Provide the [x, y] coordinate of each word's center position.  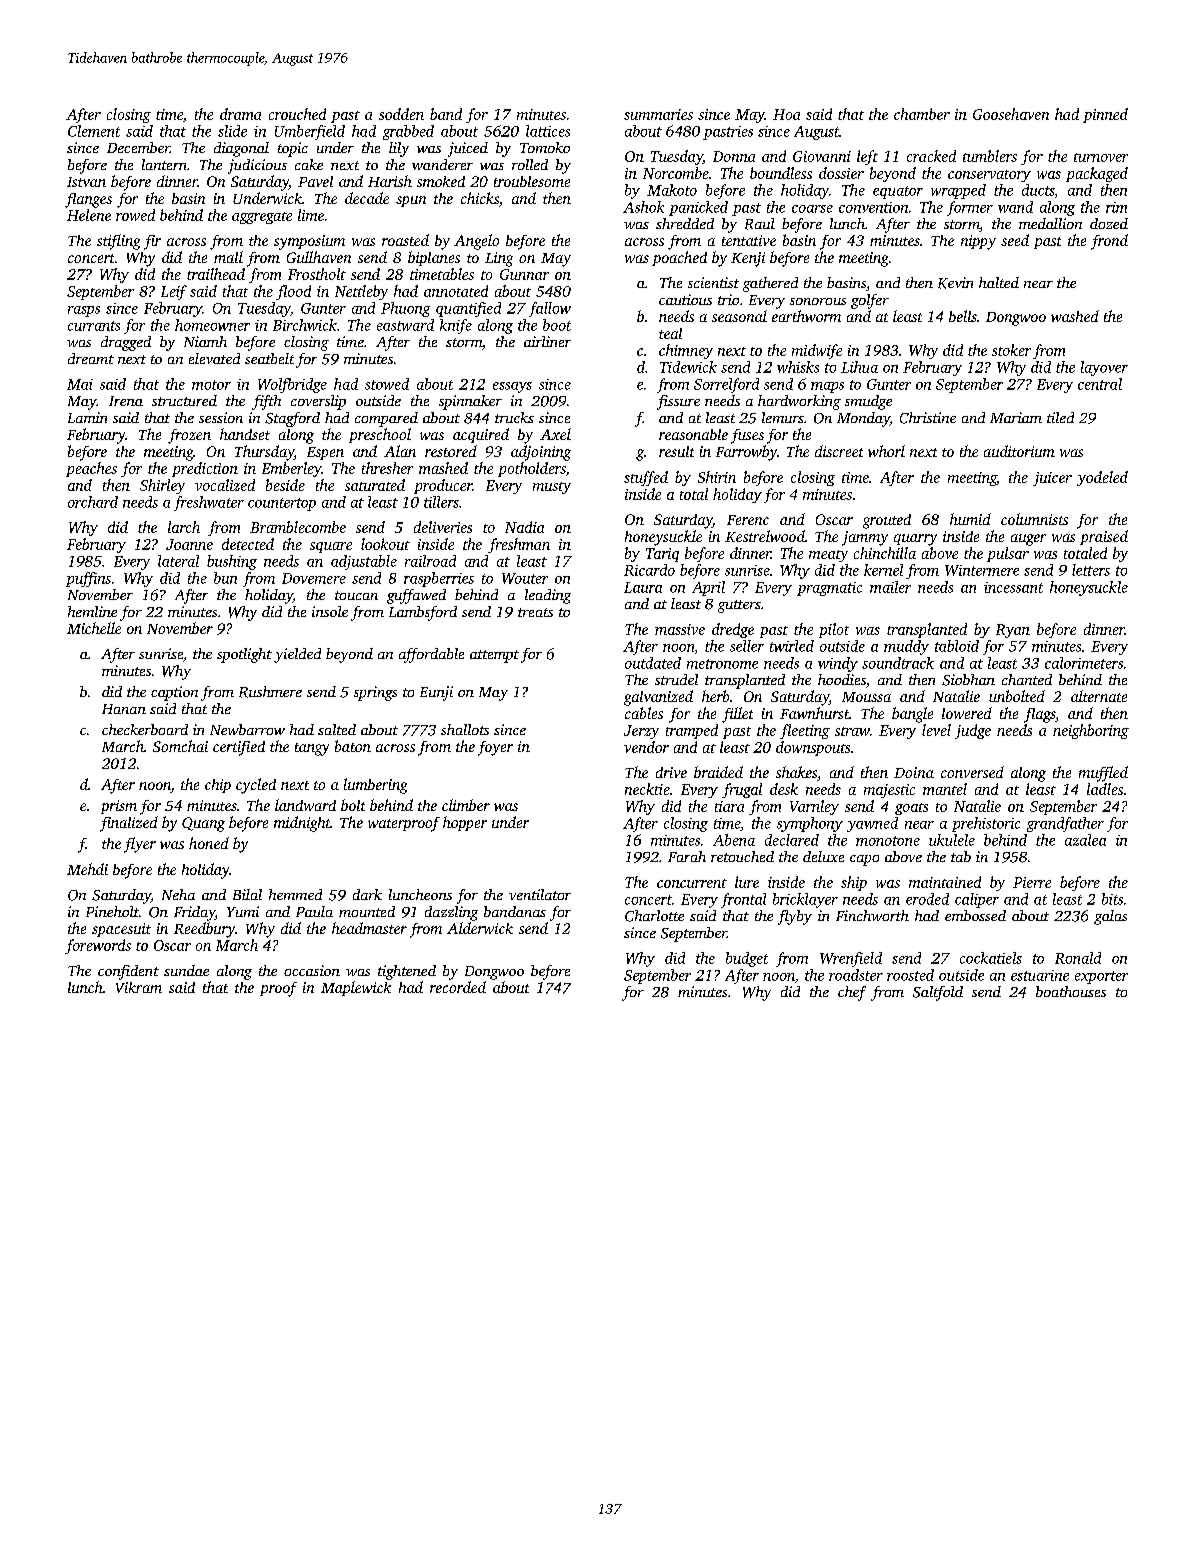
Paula [314, 911]
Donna [734, 156]
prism [119, 807]
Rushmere [270, 692]
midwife [817, 351]
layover [1104, 368]
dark [367, 894]
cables [644, 713]
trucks [514, 417]
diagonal [241, 149]
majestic [889, 791]
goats [911, 809]
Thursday [264, 453]
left [867, 157]
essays [512, 387]
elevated [214, 358]
